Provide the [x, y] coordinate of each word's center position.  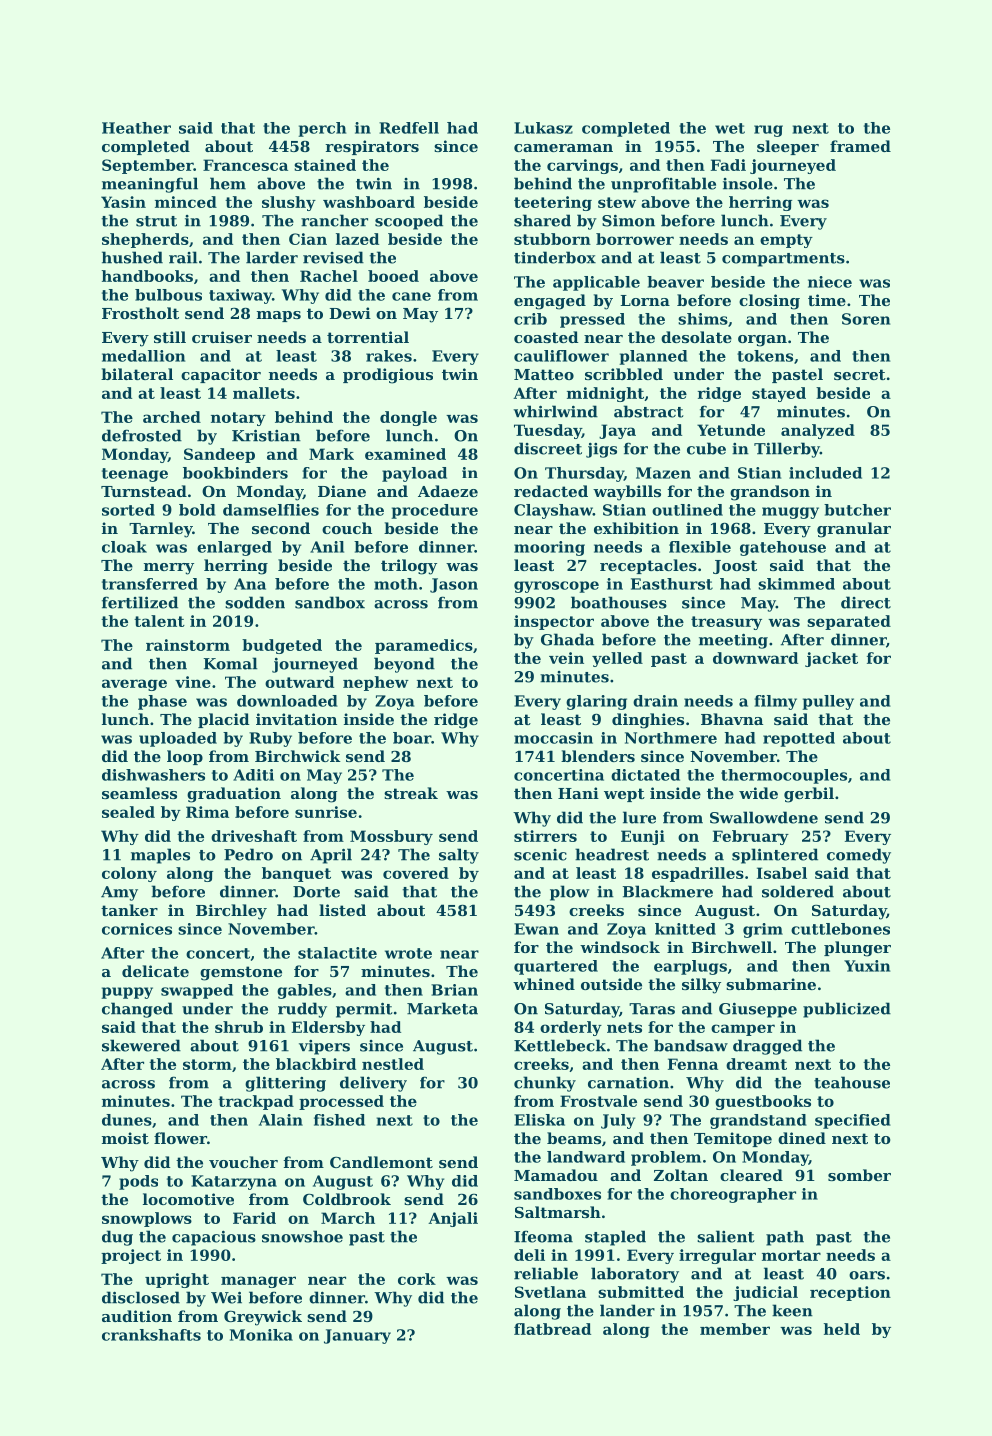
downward [755, 658]
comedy [859, 856]
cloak [124, 547]
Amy [119, 893]
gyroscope [556, 587]
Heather [136, 128]
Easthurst [672, 584]
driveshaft [254, 836]
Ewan [536, 929]
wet [730, 128]
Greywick [263, 1318]
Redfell [409, 128]
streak [411, 793]
